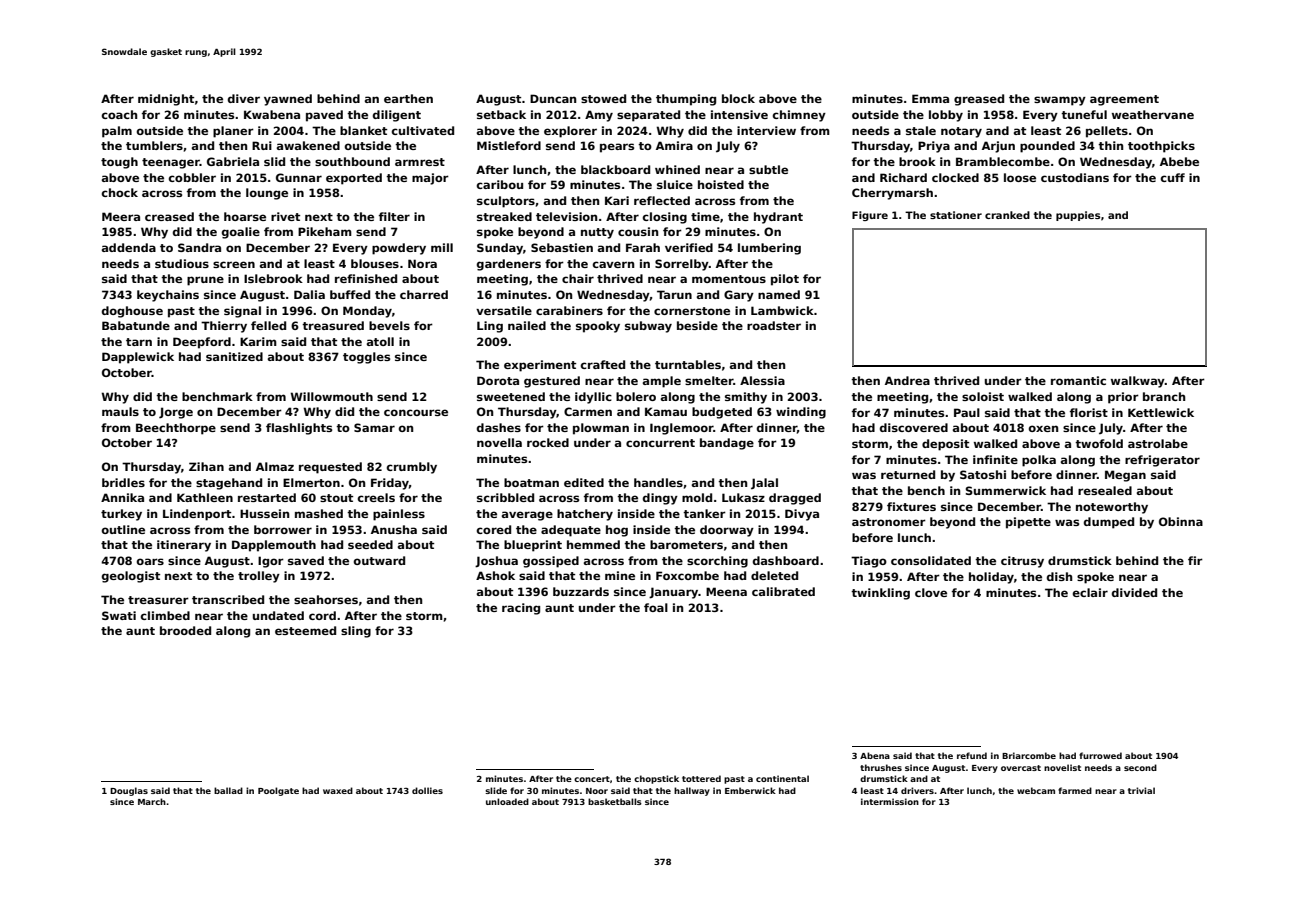 The height and width of the document is (924, 1308). What do you see at coordinates (1179, 161) in the document?
I see `Abebe` at bounding box center [1179, 161].
